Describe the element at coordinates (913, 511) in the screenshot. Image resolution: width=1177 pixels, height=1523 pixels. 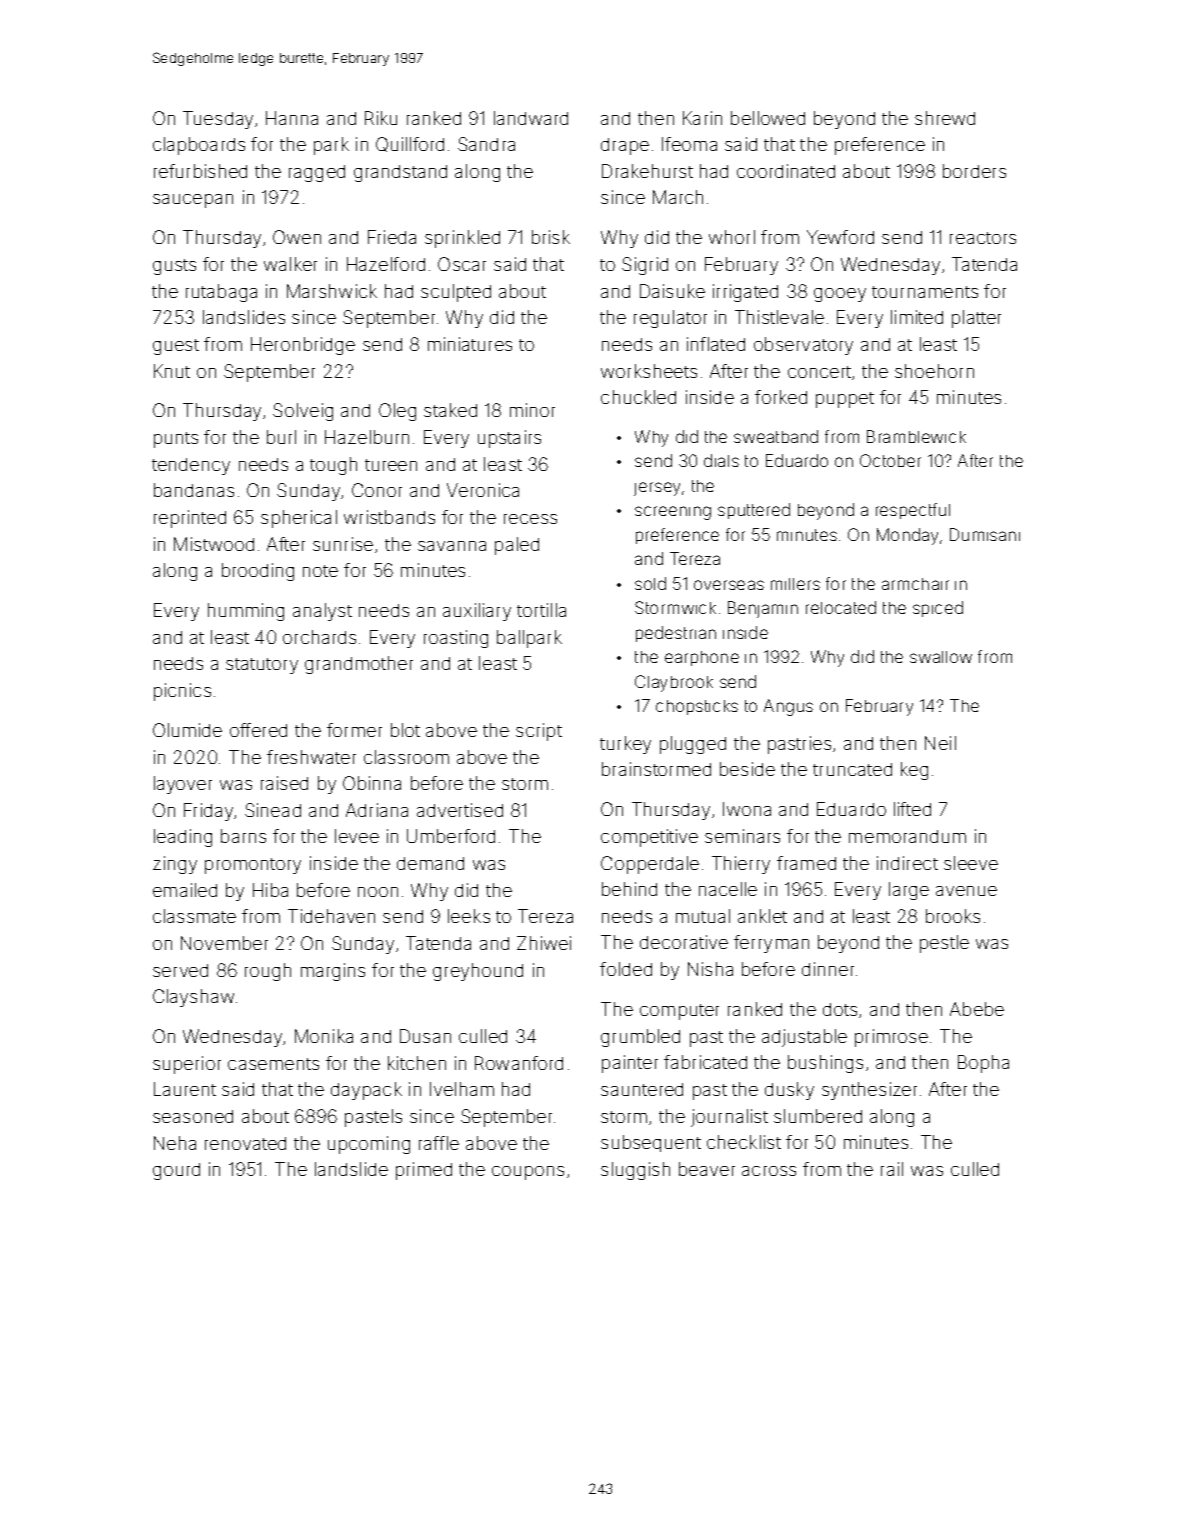
I see `respectful` at that location.
